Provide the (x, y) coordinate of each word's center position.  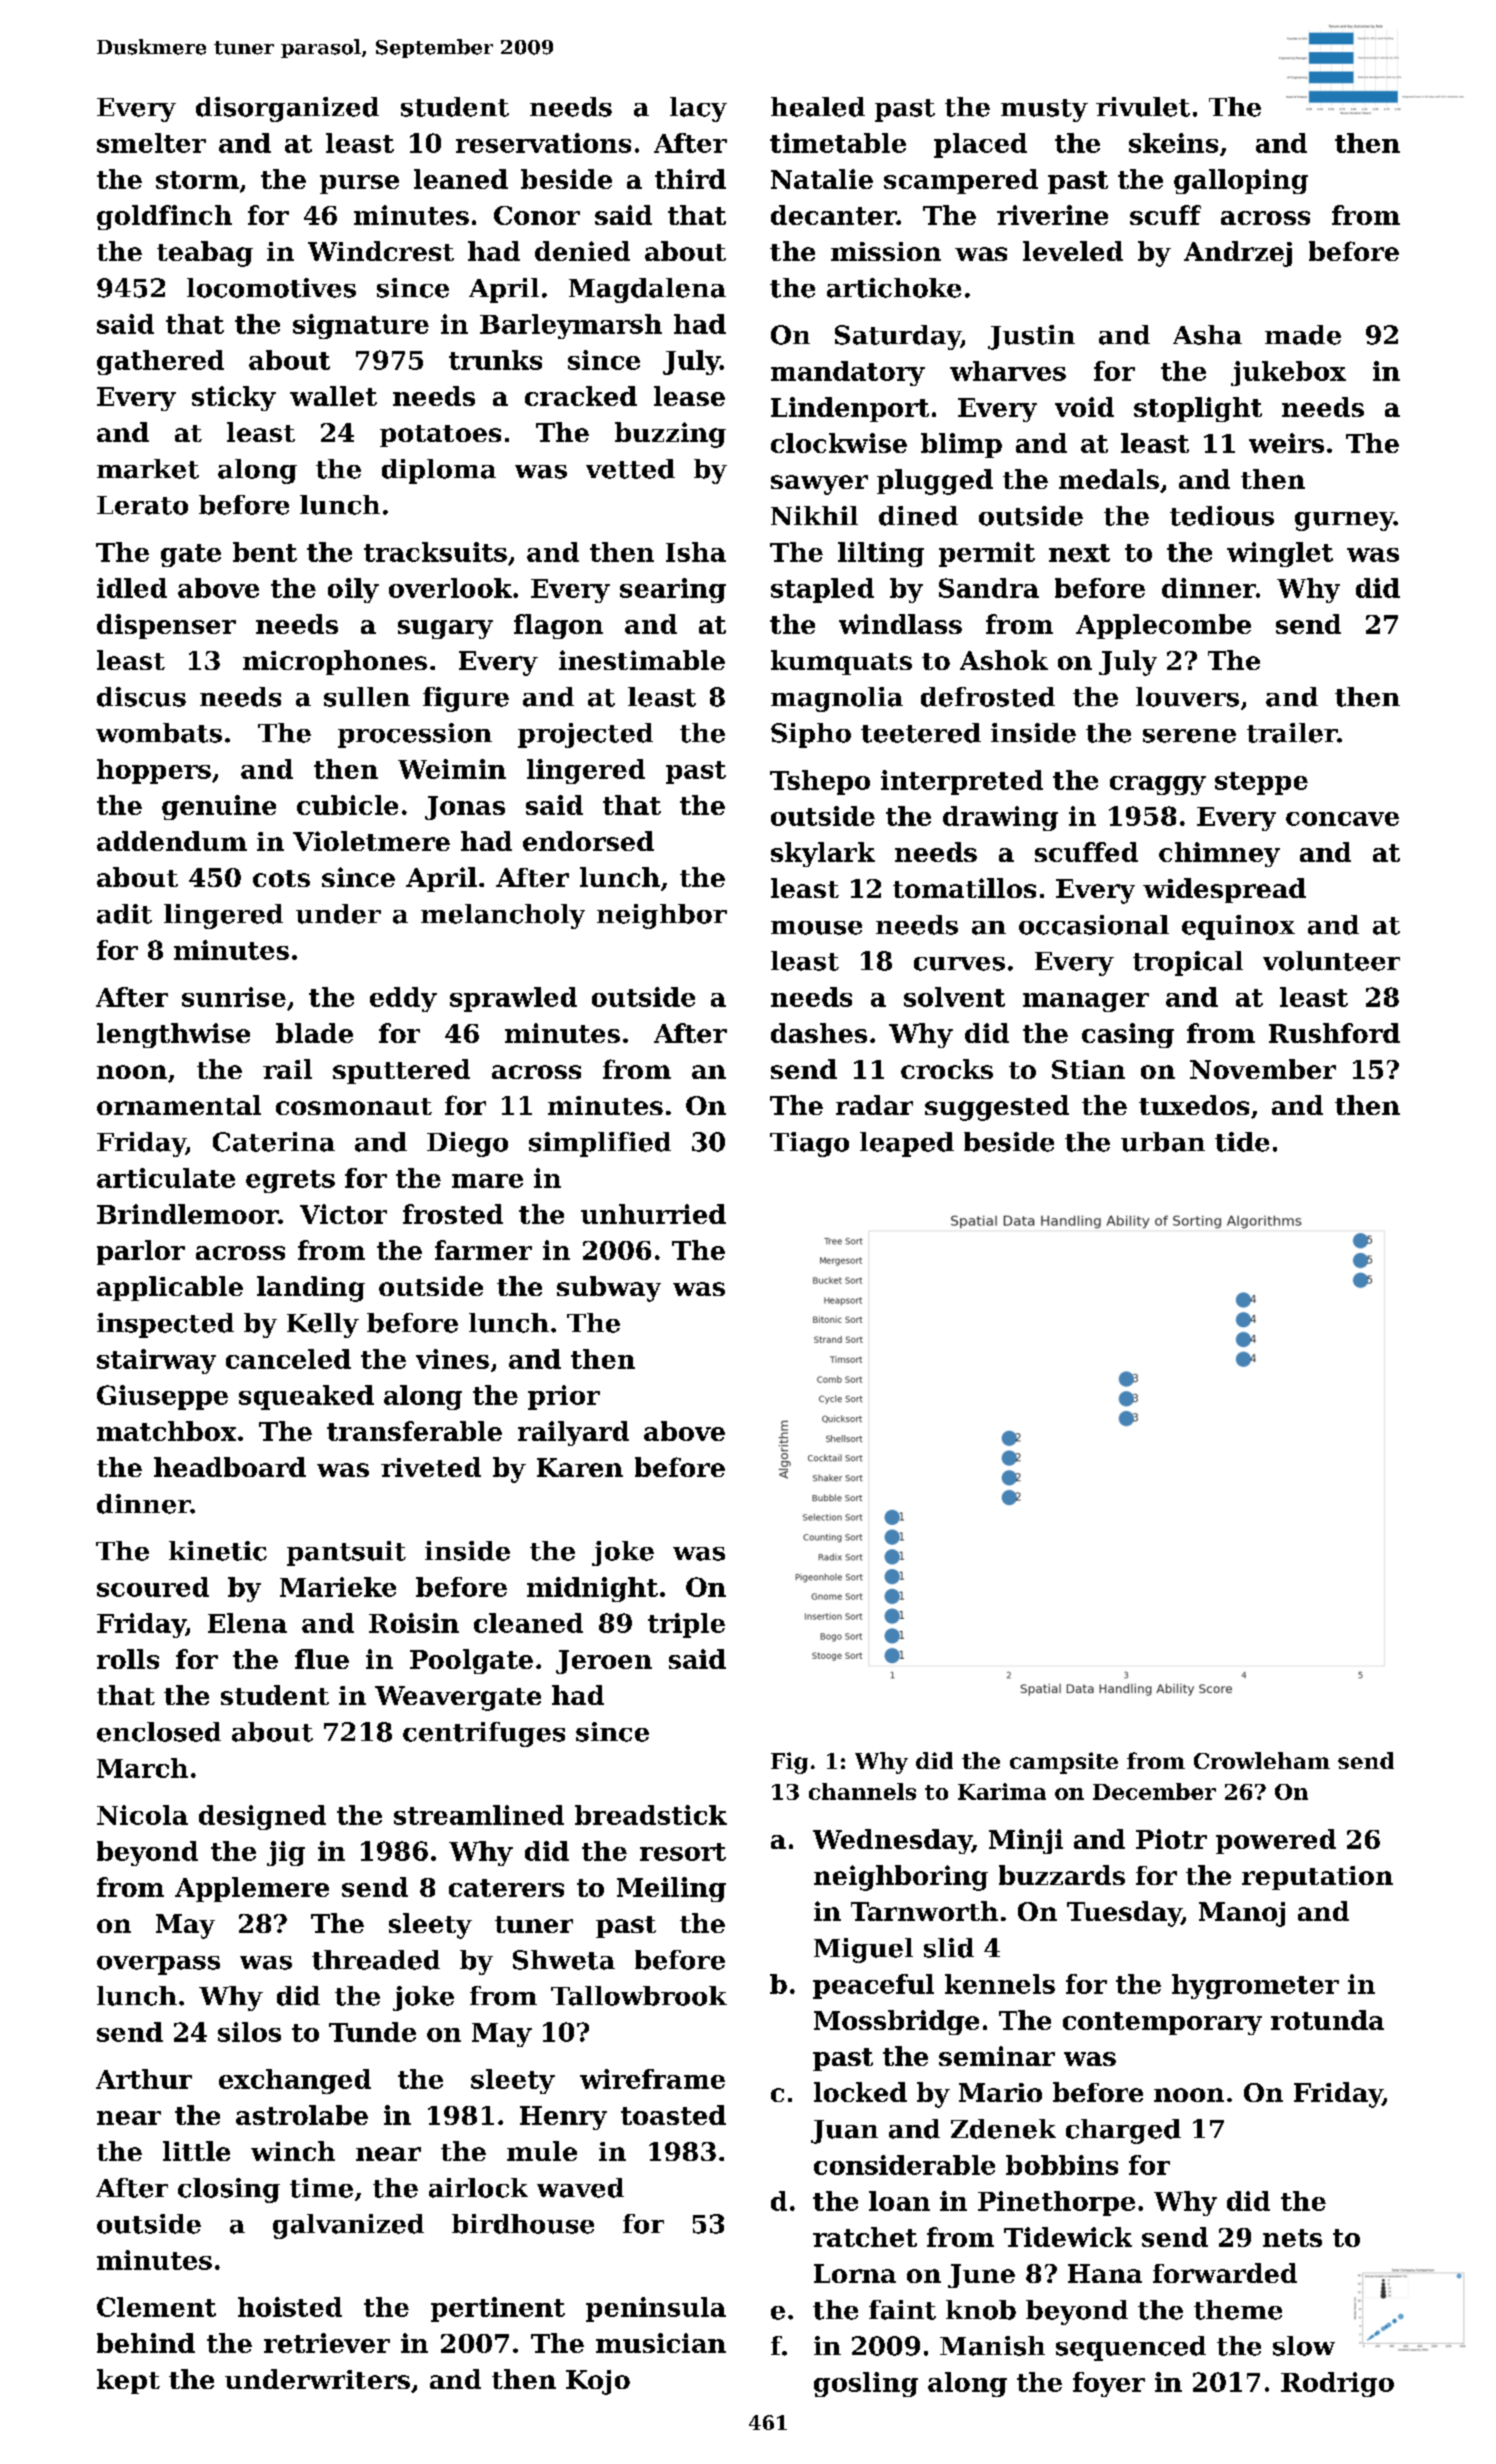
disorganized (287, 109)
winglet (1280, 554)
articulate (166, 1178)
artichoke (894, 288)
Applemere (252, 1889)
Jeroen (604, 1662)
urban (1163, 1142)
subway (609, 1289)
